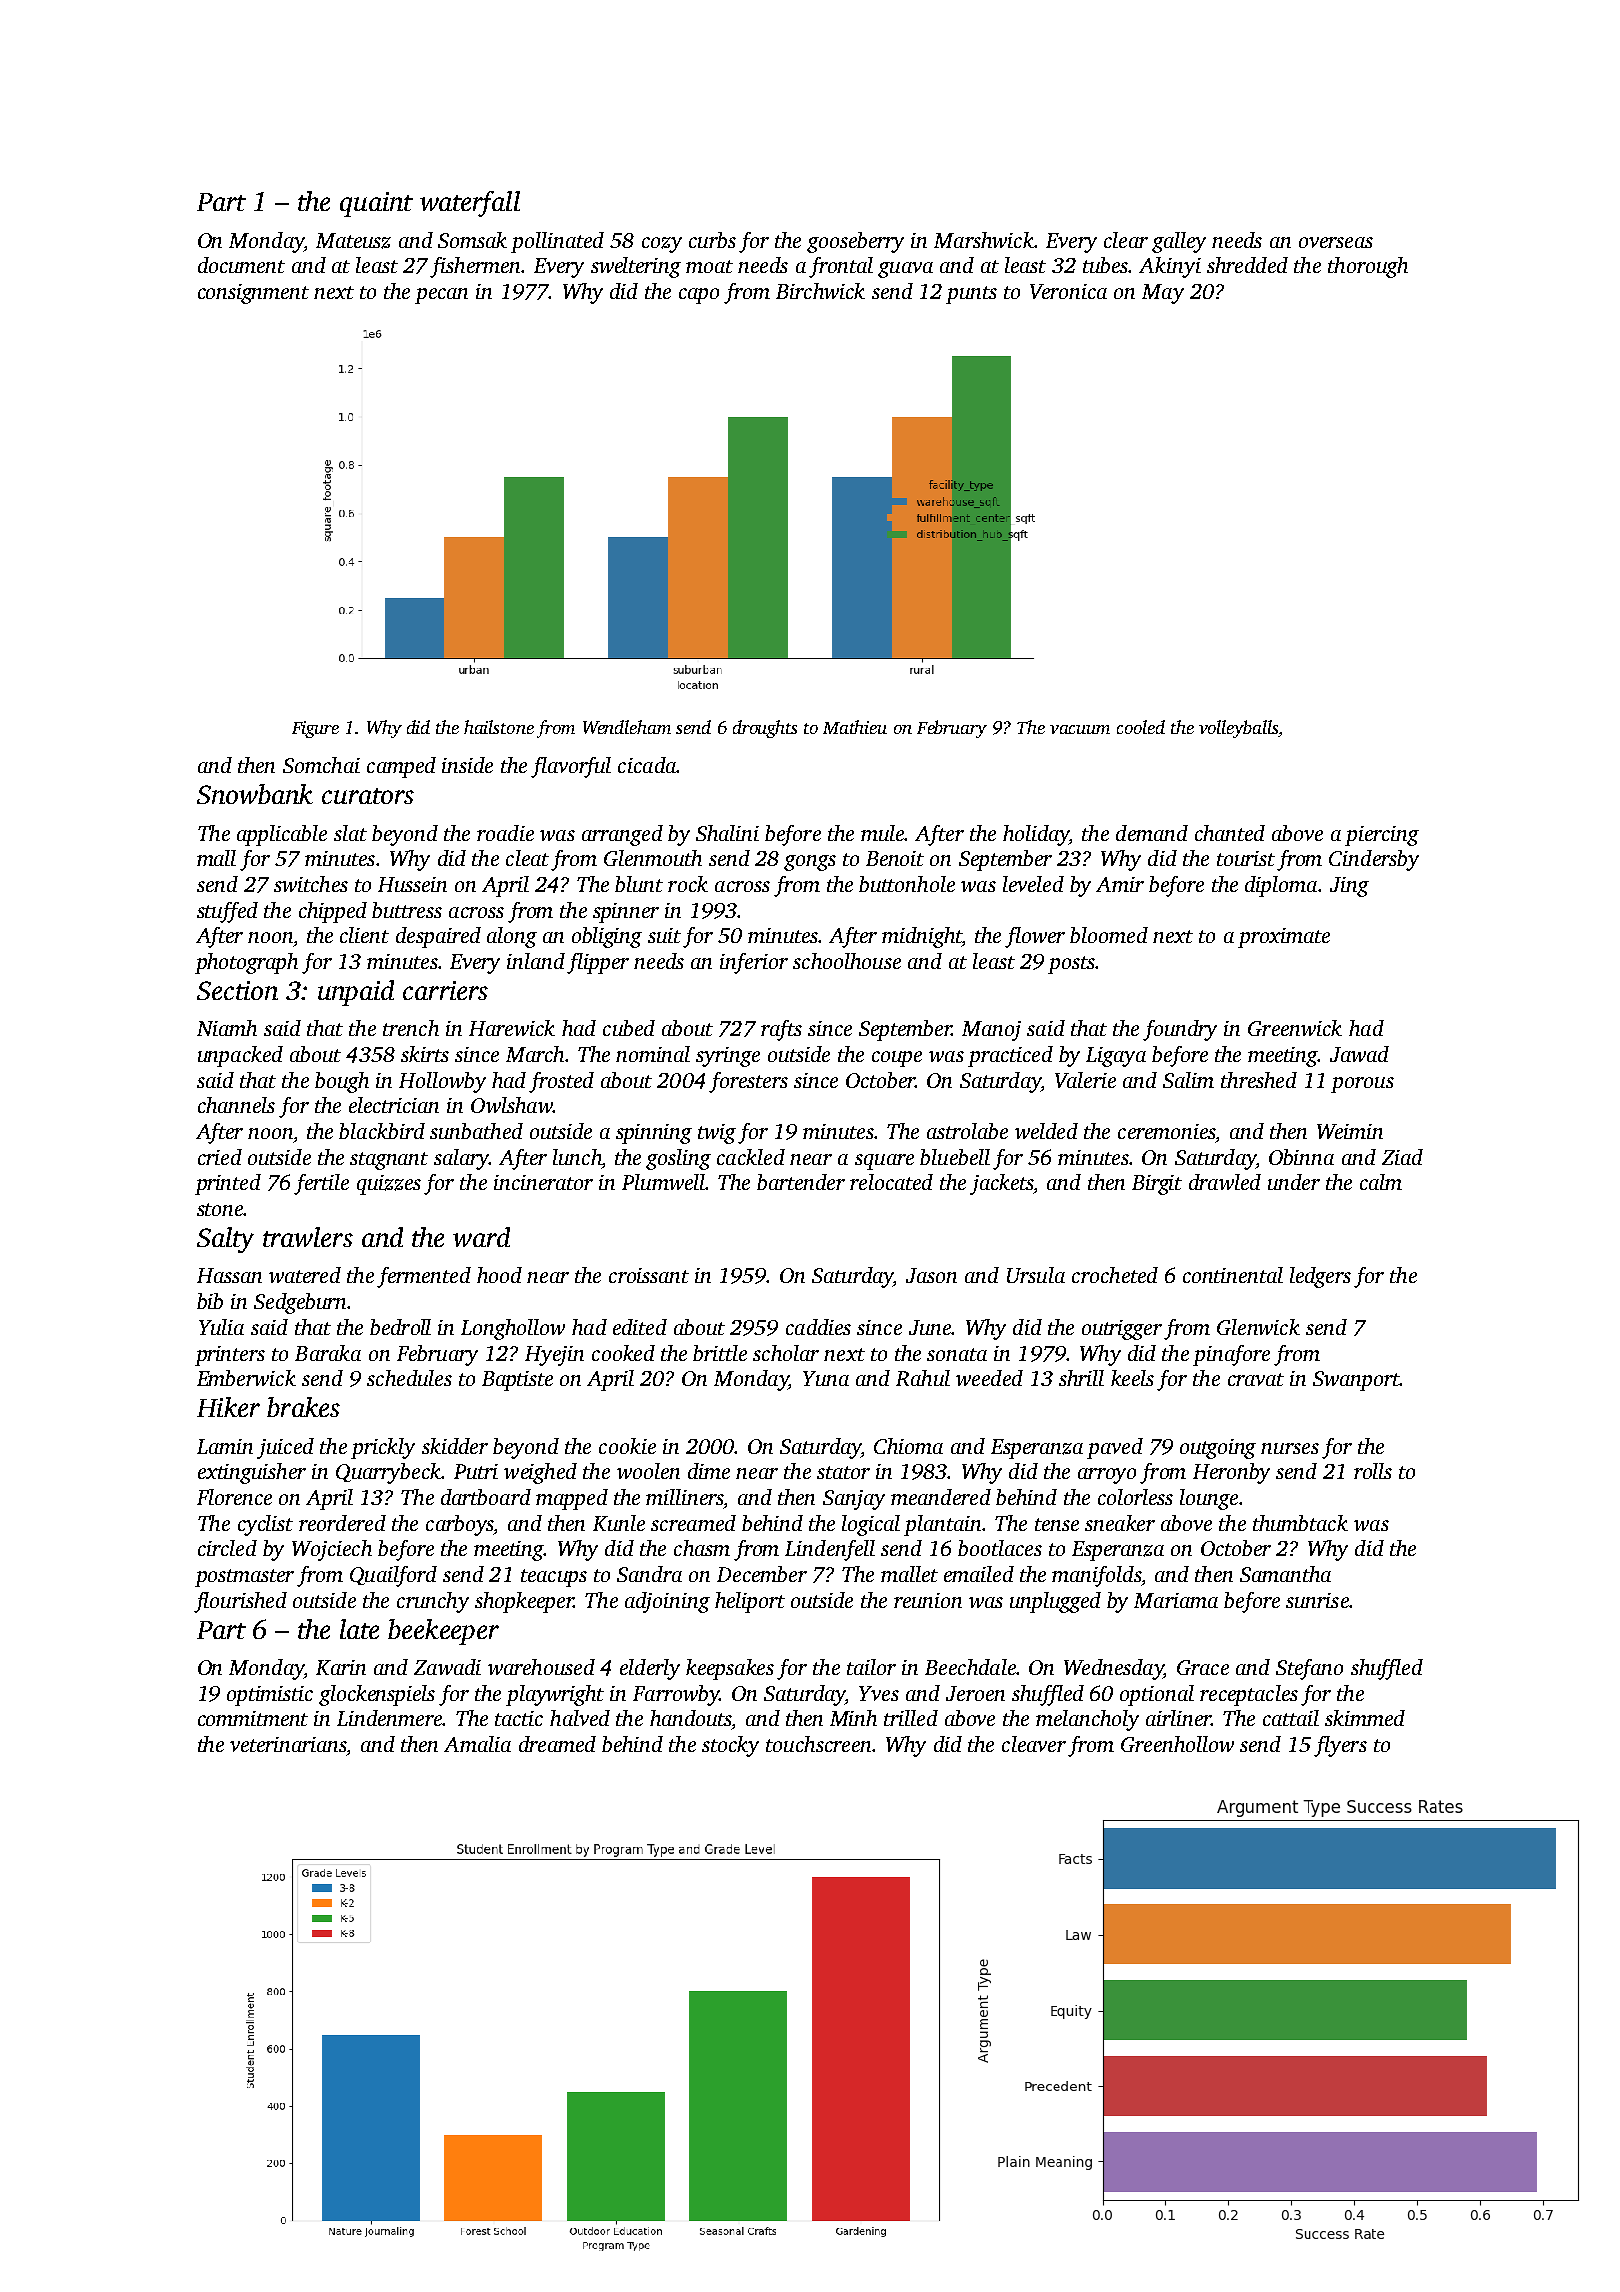  Describe the element at coordinates (470, 204) in the document. I see `waterfall` at that location.
